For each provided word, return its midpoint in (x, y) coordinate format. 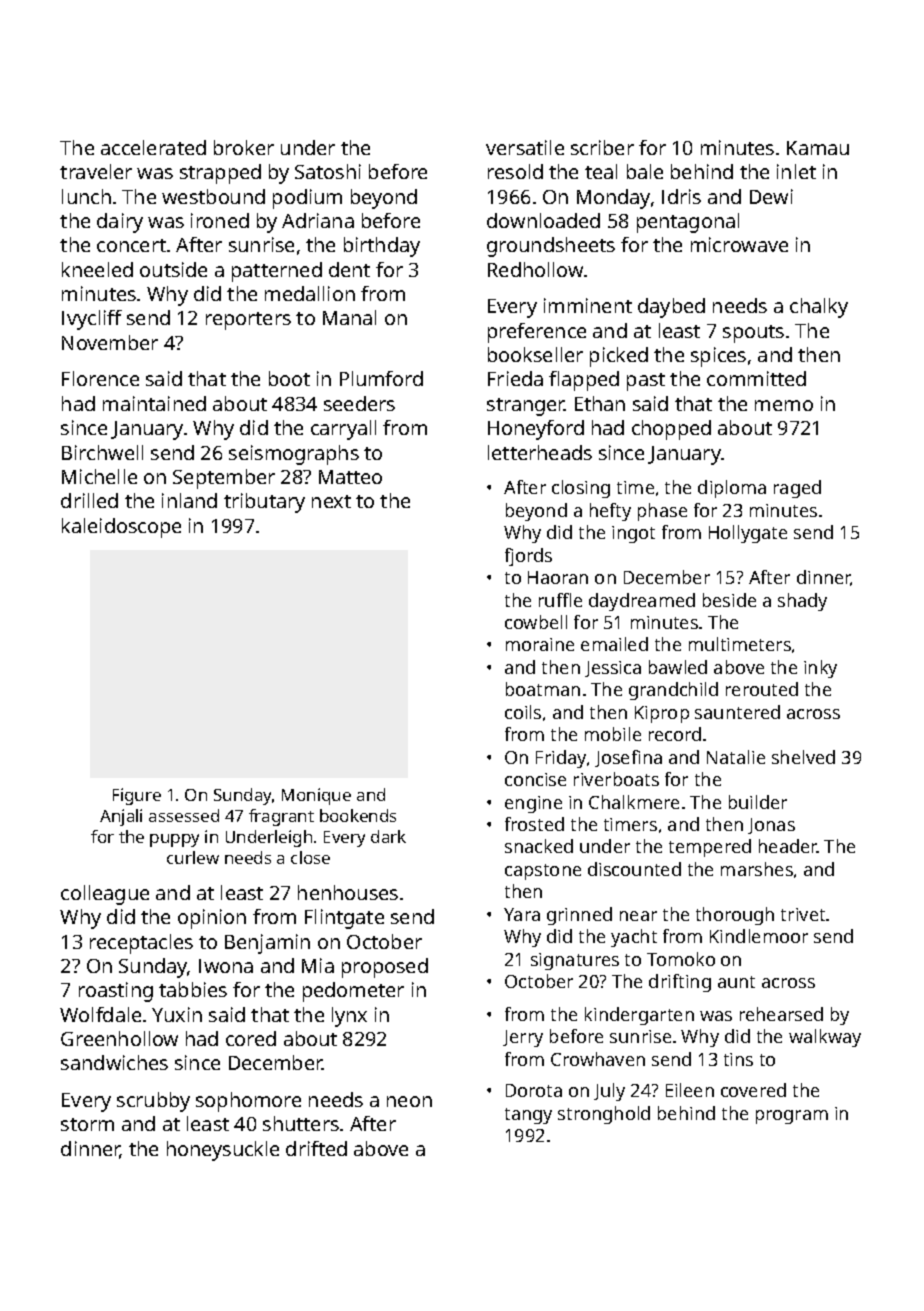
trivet (803, 914)
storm (87, 1124)
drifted (316, 1148)
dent (349, 269)
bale (645, 171)
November (110, 342)
